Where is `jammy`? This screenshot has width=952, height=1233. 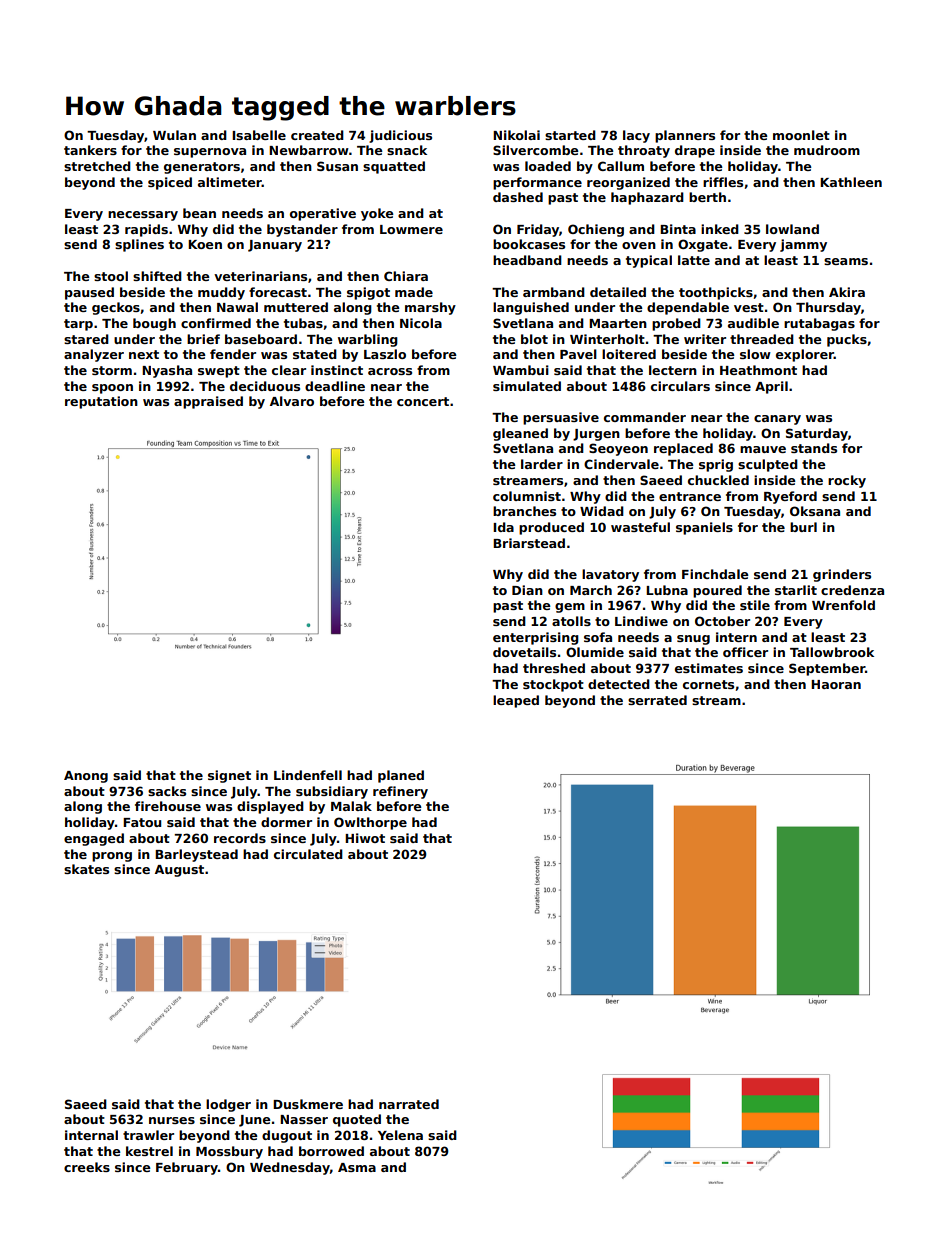
jammy is located at coordinates (803, 245).
